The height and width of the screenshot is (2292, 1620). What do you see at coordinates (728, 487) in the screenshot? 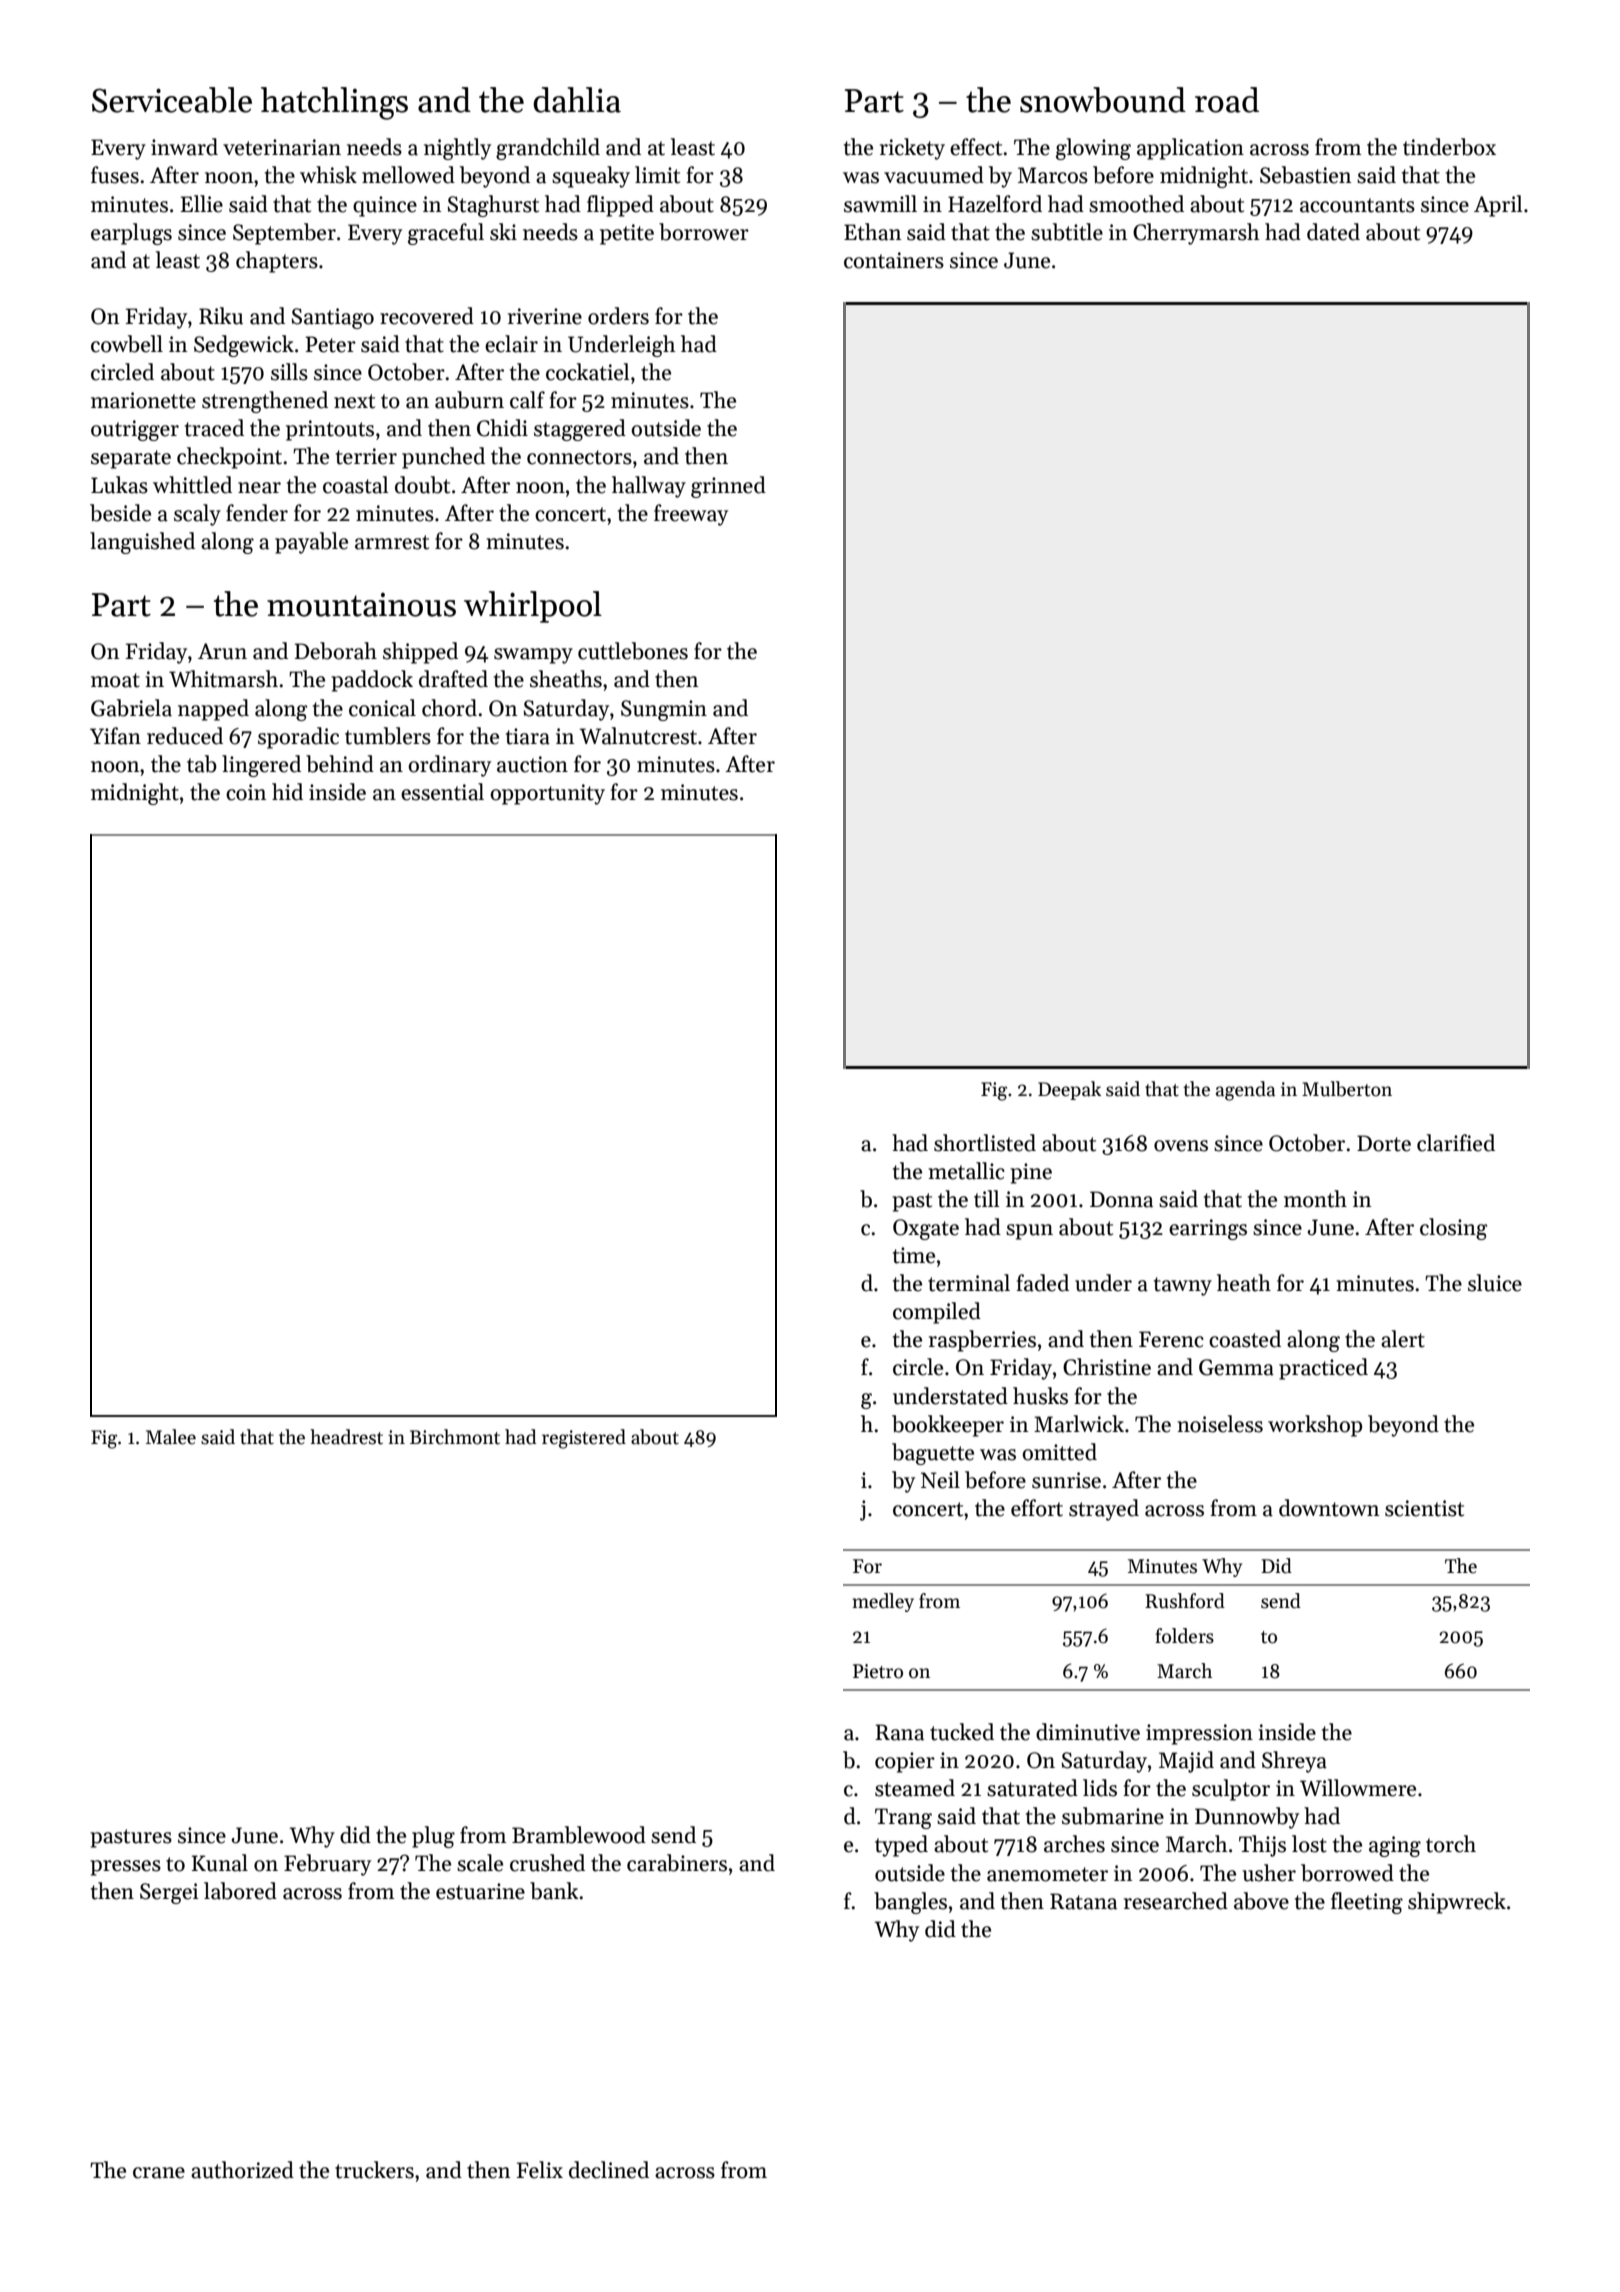
I see `grinned` at bounding box center [728, 487].
